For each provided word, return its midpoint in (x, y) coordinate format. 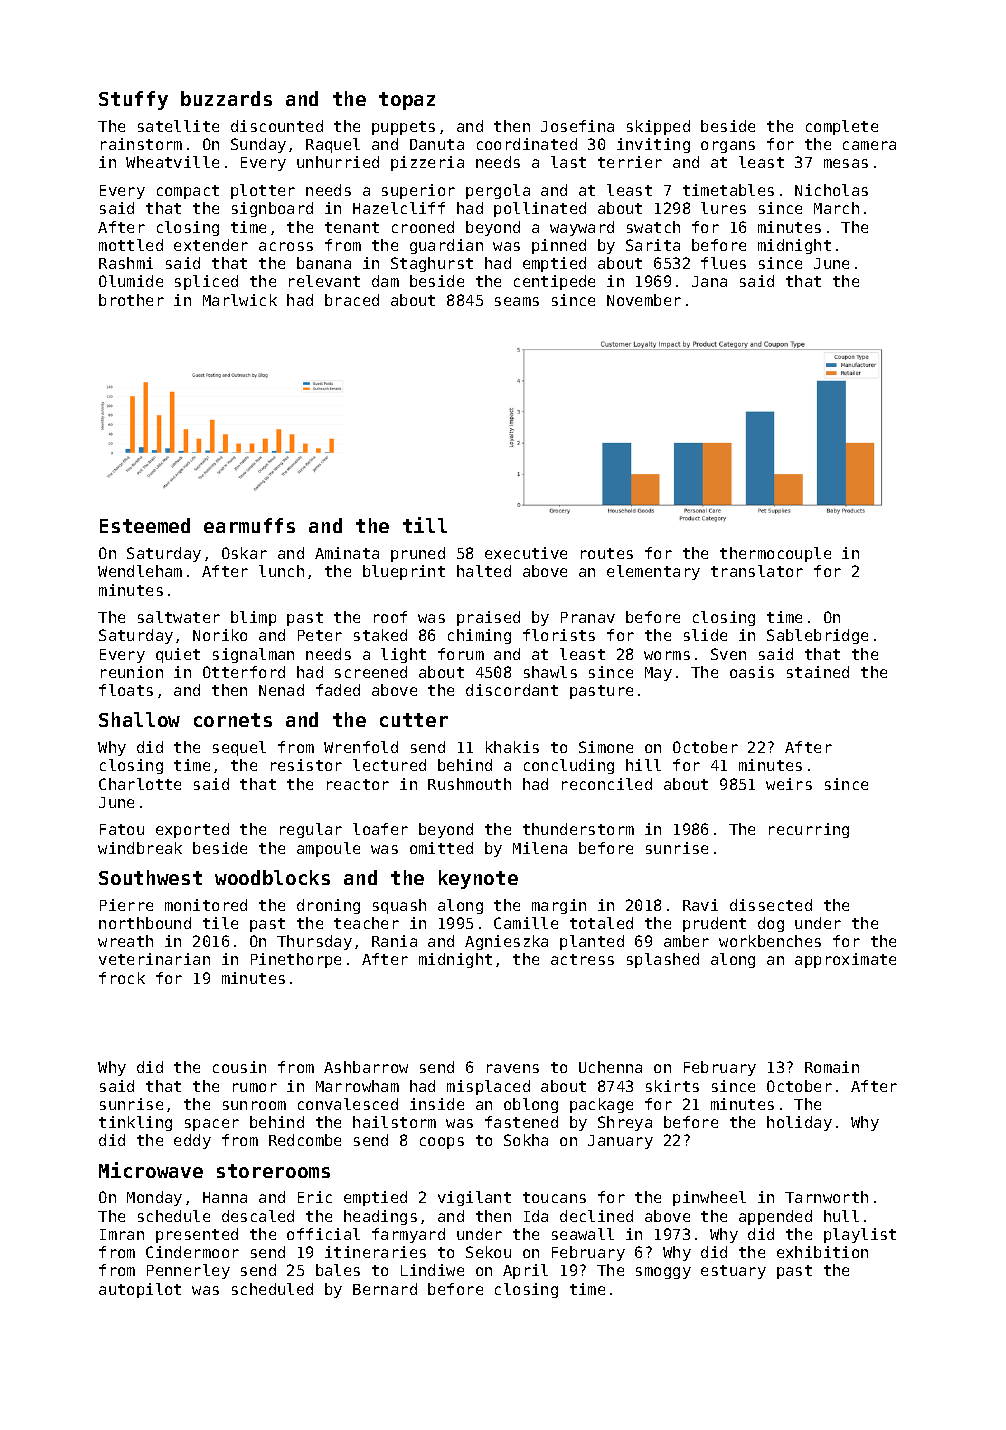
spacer (212, 1125)
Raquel (333, 145)
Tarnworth (826, 1197)
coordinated (527, 144)
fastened (521, 1122)
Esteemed (145, 525)
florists (559, 635)
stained (818, 672)
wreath (125, 941)
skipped (658, 127)
